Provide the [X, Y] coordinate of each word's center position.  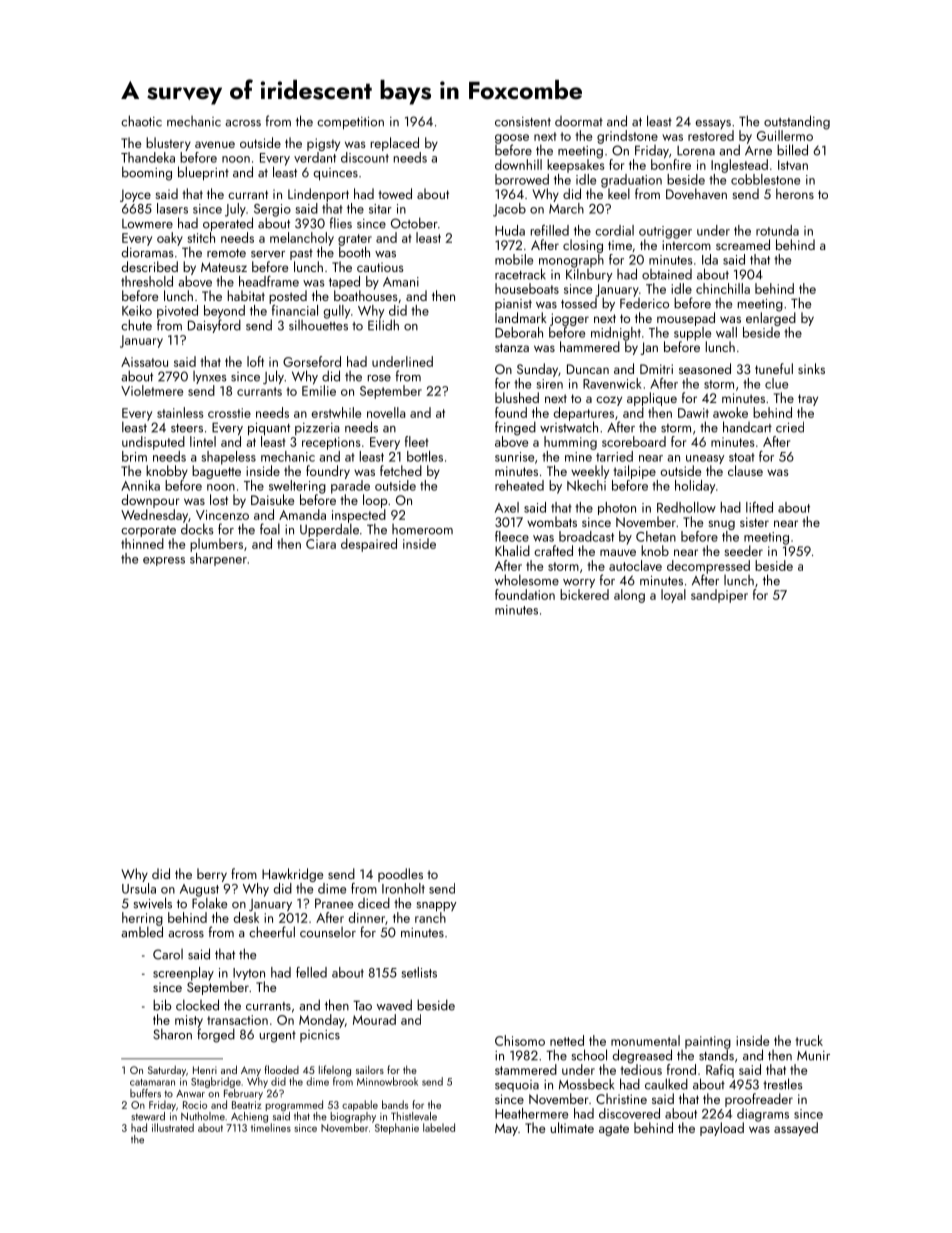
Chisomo [520, 1040]
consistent [523, 122]
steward [148, 1116]
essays [713, 124]
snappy [437, 907]
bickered [584, 594]
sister [754, 522]
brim [134, 456]
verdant [315, 157]
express [164, 561]
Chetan [656, 536]
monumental [645, 1040]
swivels [153, 903]
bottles [425, 456]
